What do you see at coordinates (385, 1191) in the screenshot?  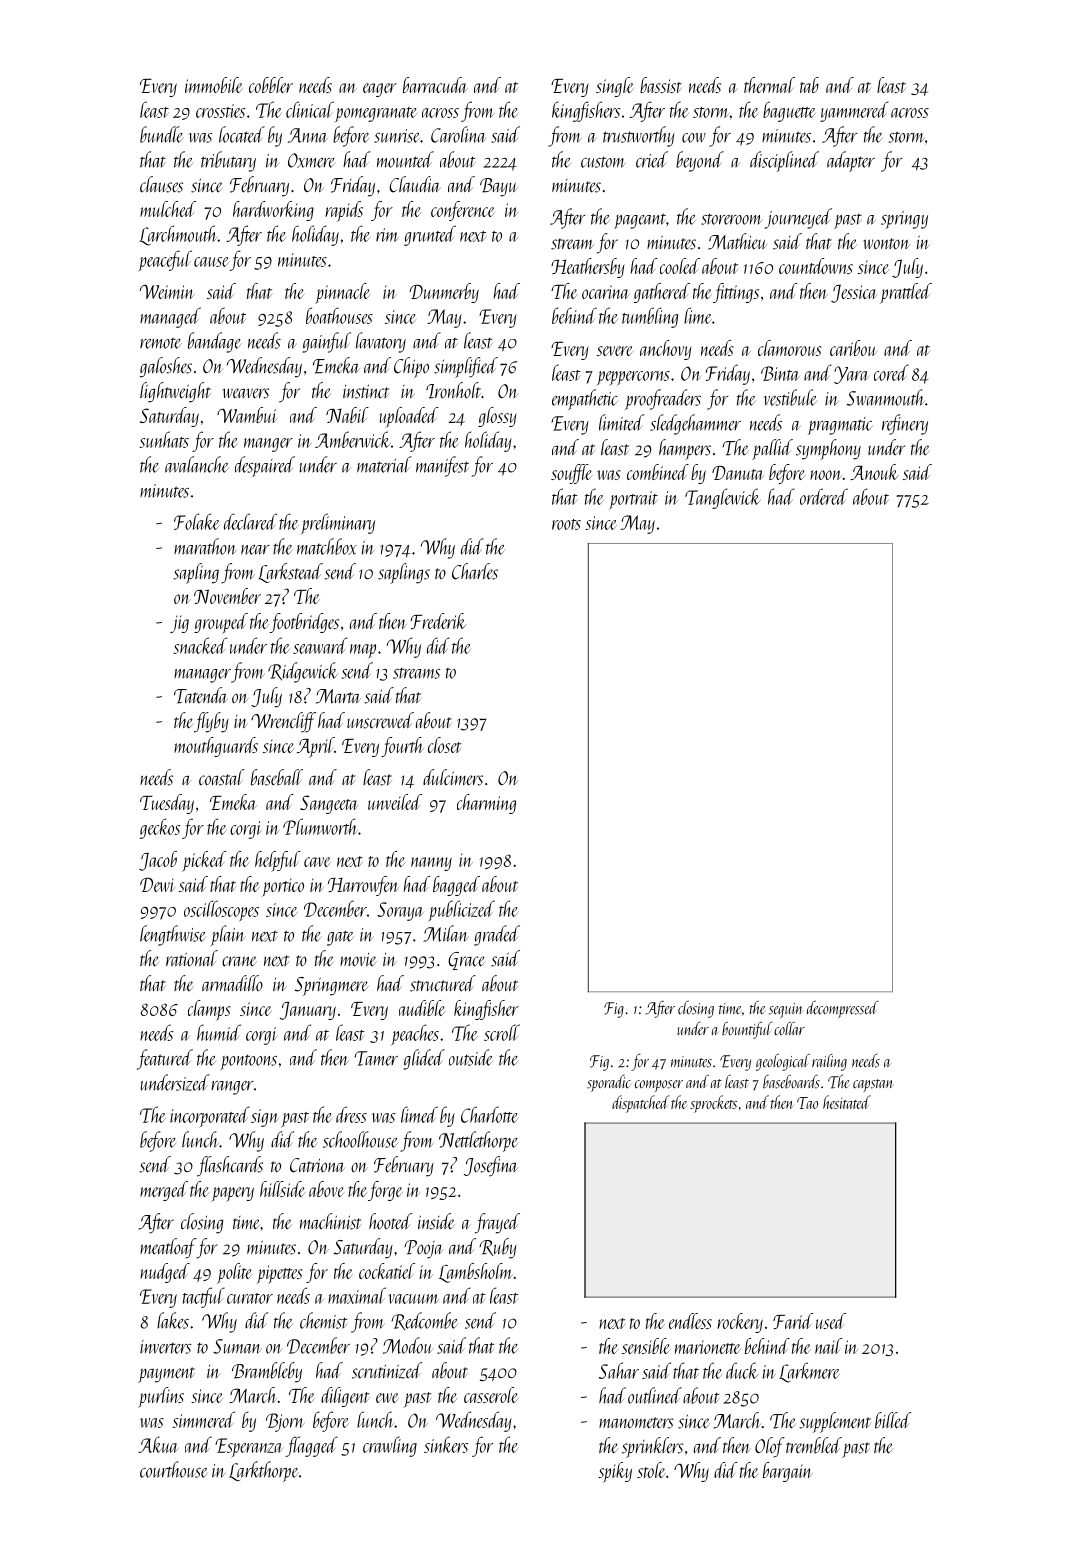 I see `forge` at bounding box center [385, 1191].
